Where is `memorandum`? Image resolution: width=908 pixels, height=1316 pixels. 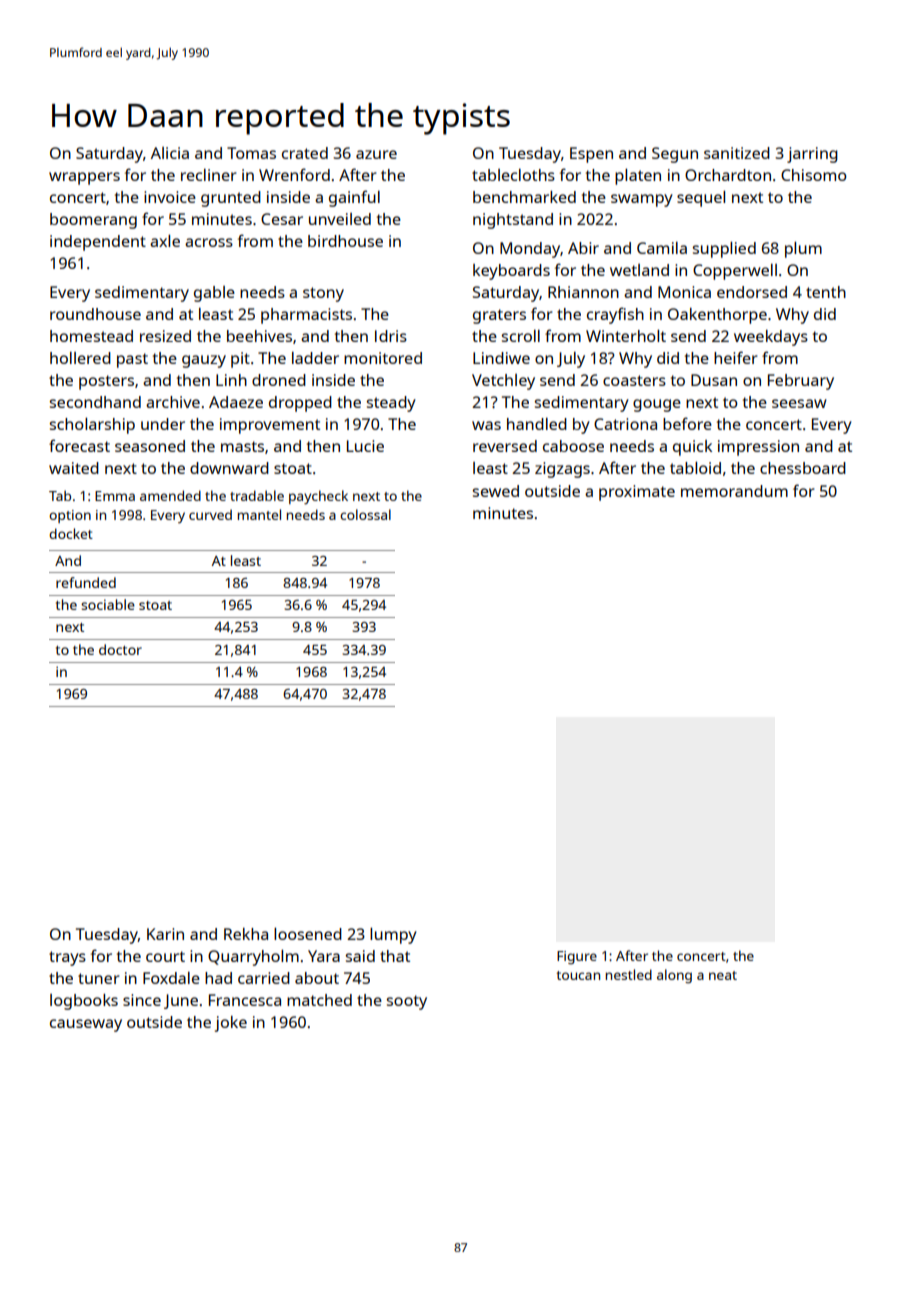
memorandum is located at coordinates (734, 491).
